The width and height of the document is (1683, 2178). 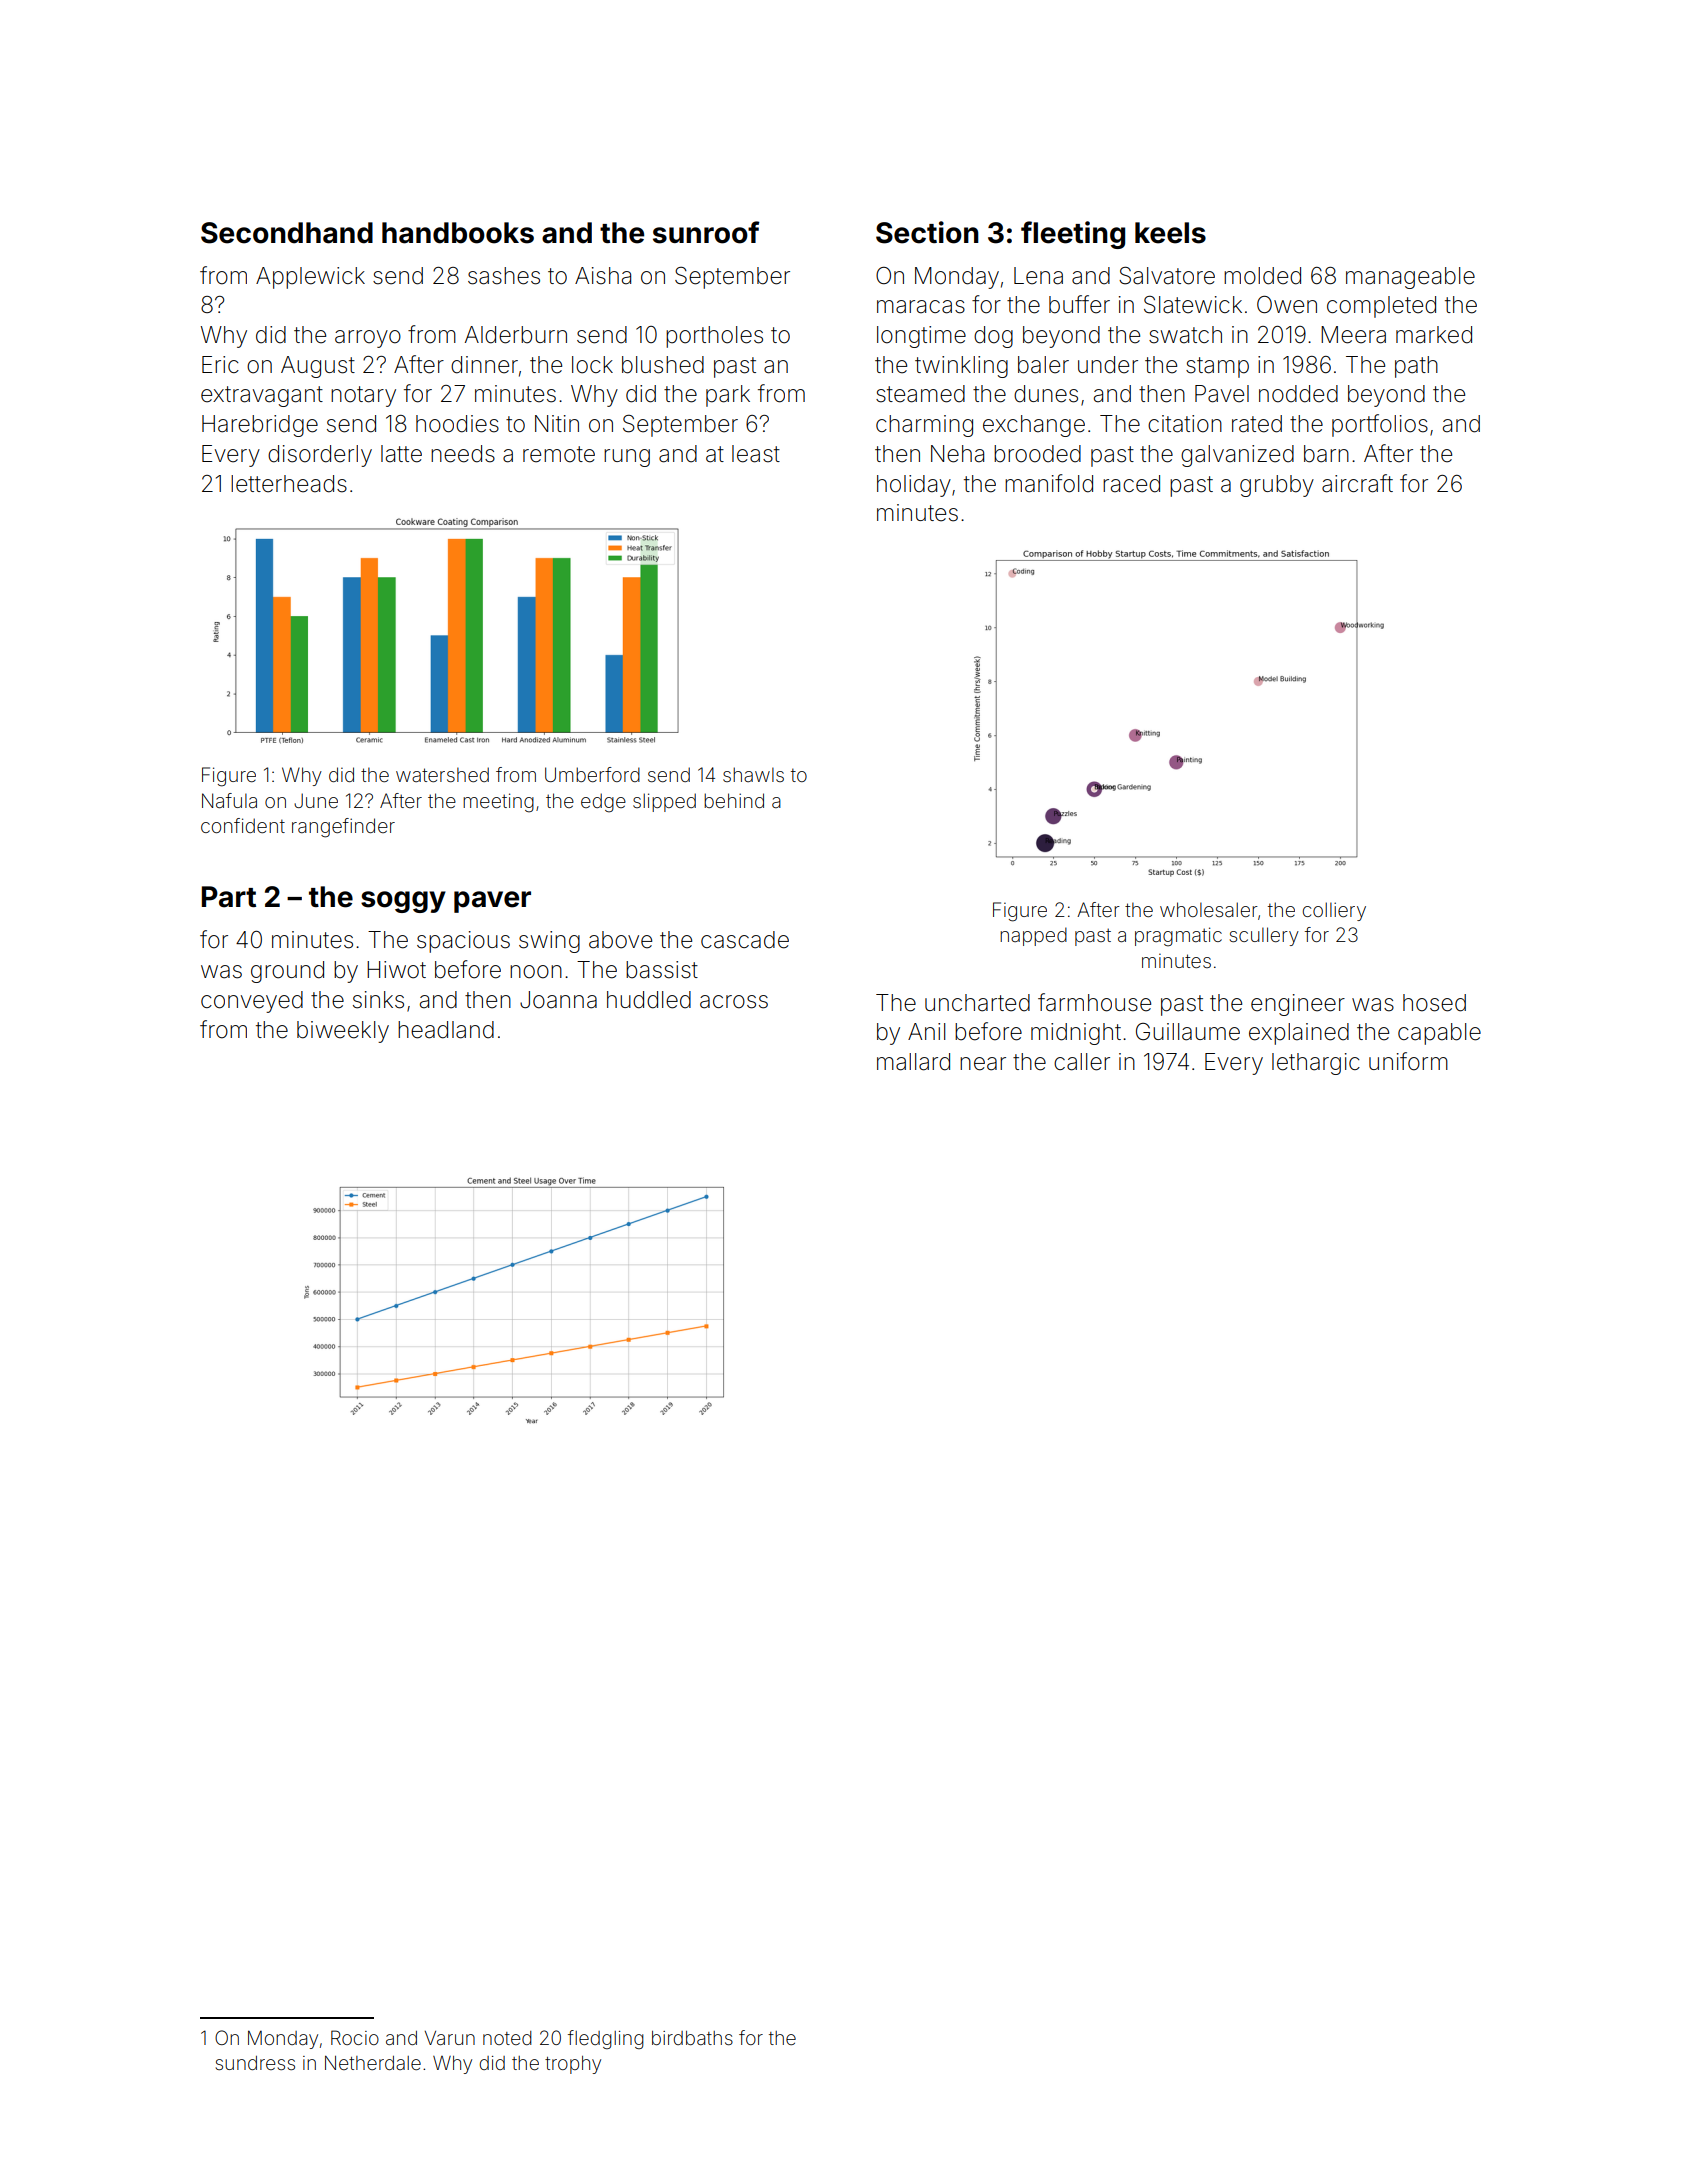 I want to click on maracas, so click(x=921, y=307).
